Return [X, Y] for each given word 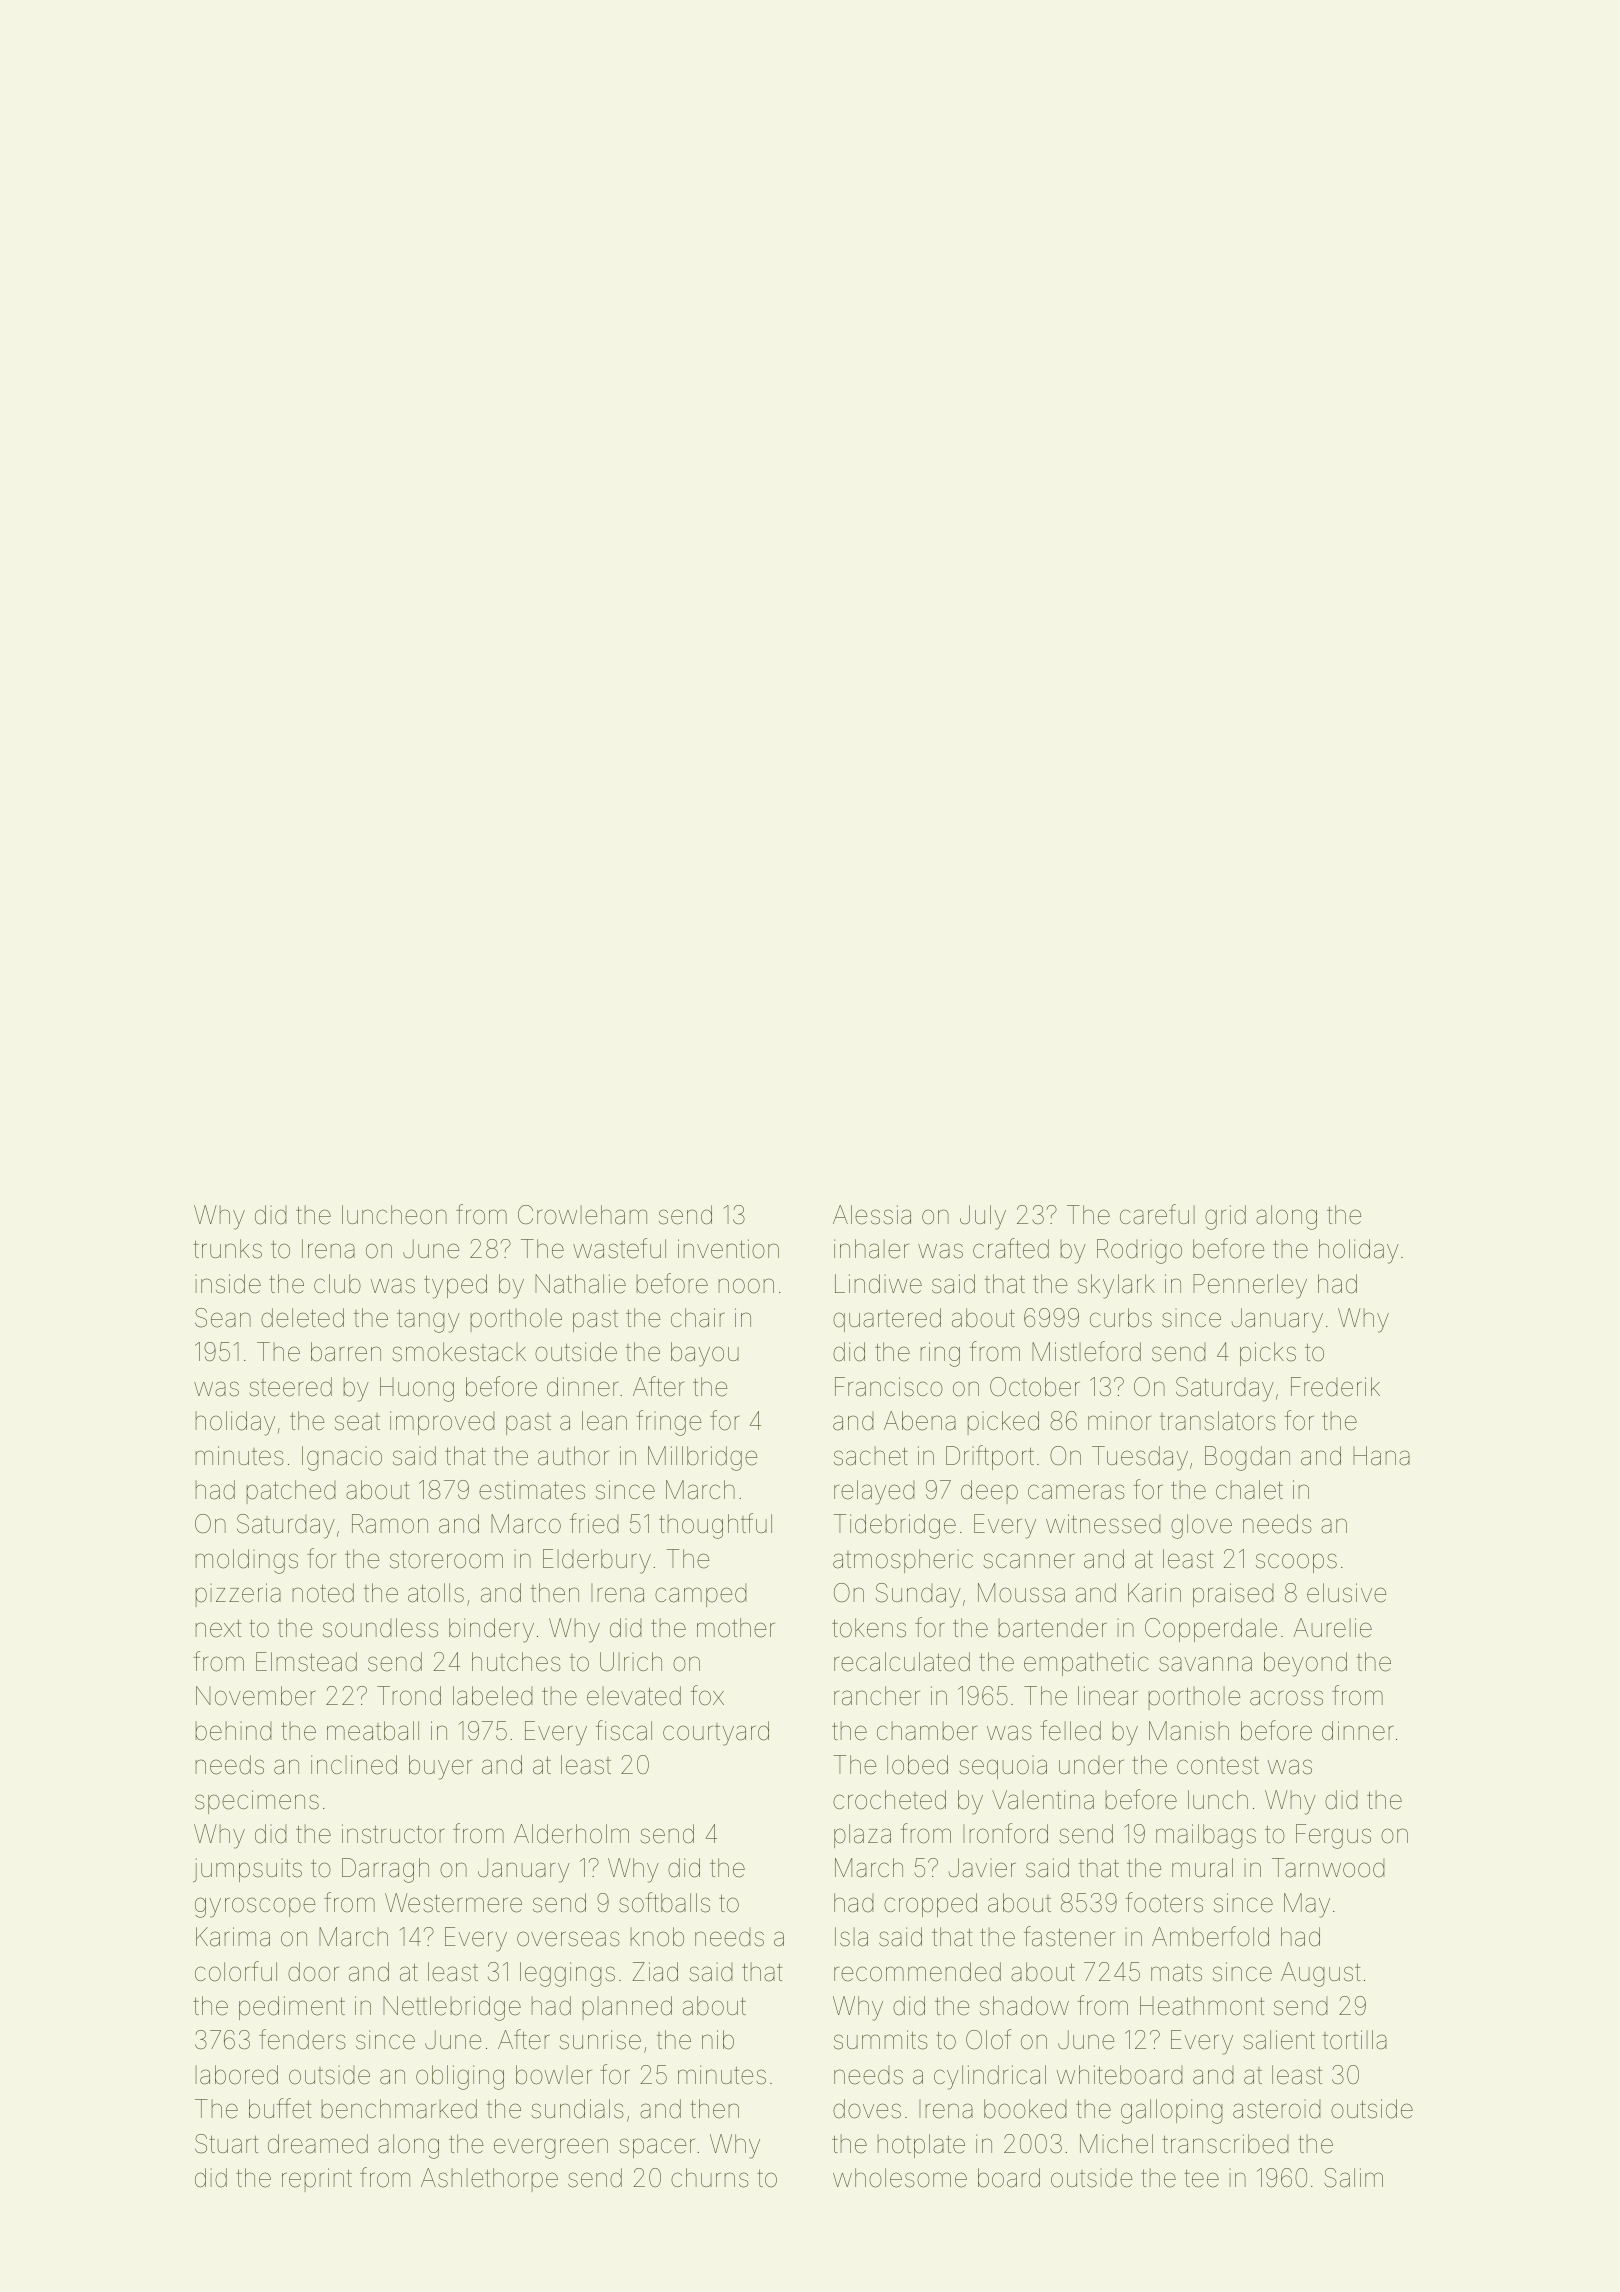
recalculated [902, 1662]
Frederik [1335, 1387]
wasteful [619, 1248]
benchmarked [399, 2109]
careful [1157, 1214]
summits [881, 2040]
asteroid [1277, 2109]
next [218, 1628]
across [1286, 1698]
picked [1003, 1423]
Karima [233, 1937]
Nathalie [580, 1284]
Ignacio [342, 1458]
